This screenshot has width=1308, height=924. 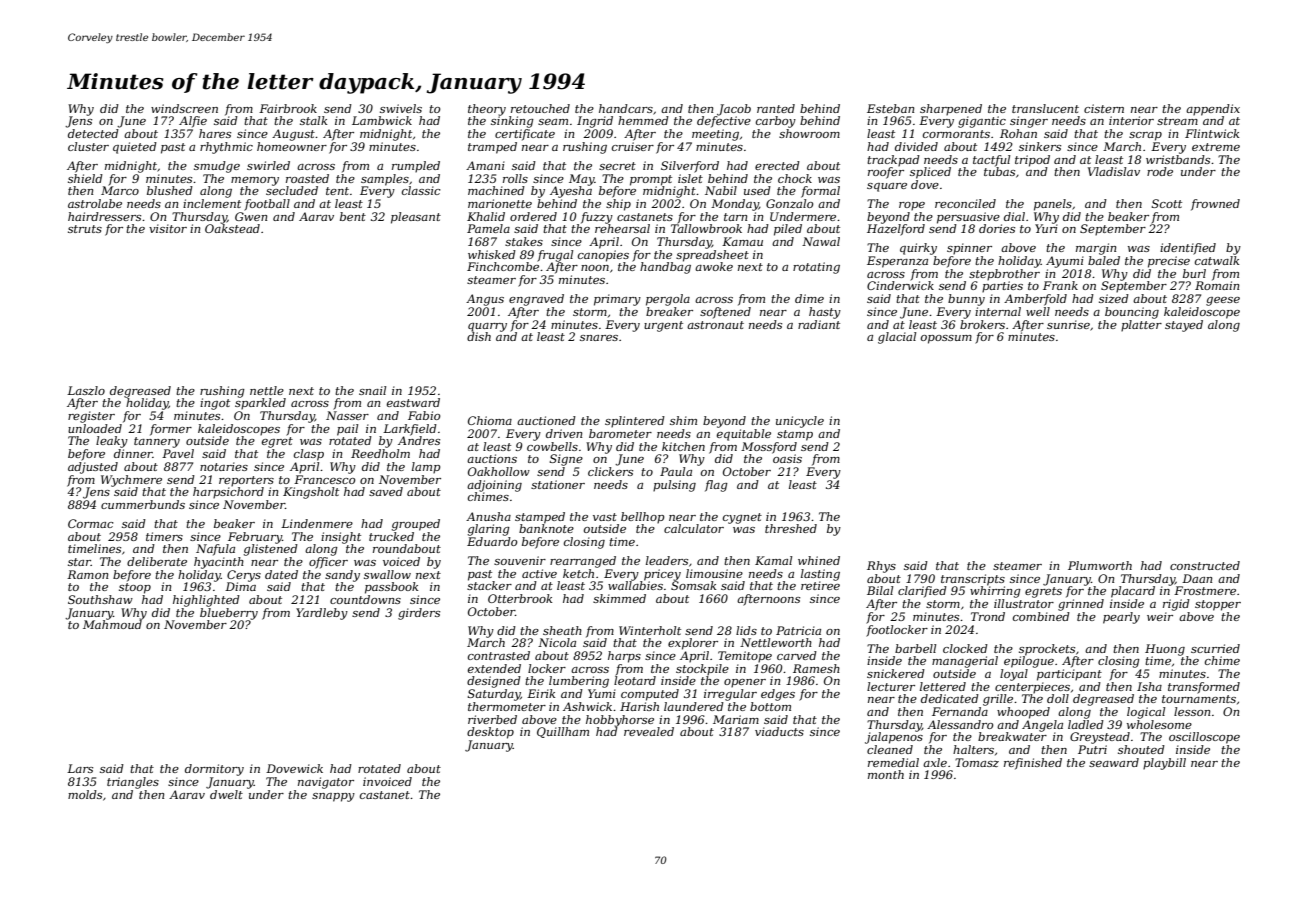 What do you see at coordinates (135, 148) in the screenshot?
I see `quieted` at bounding box center [135, 148].
